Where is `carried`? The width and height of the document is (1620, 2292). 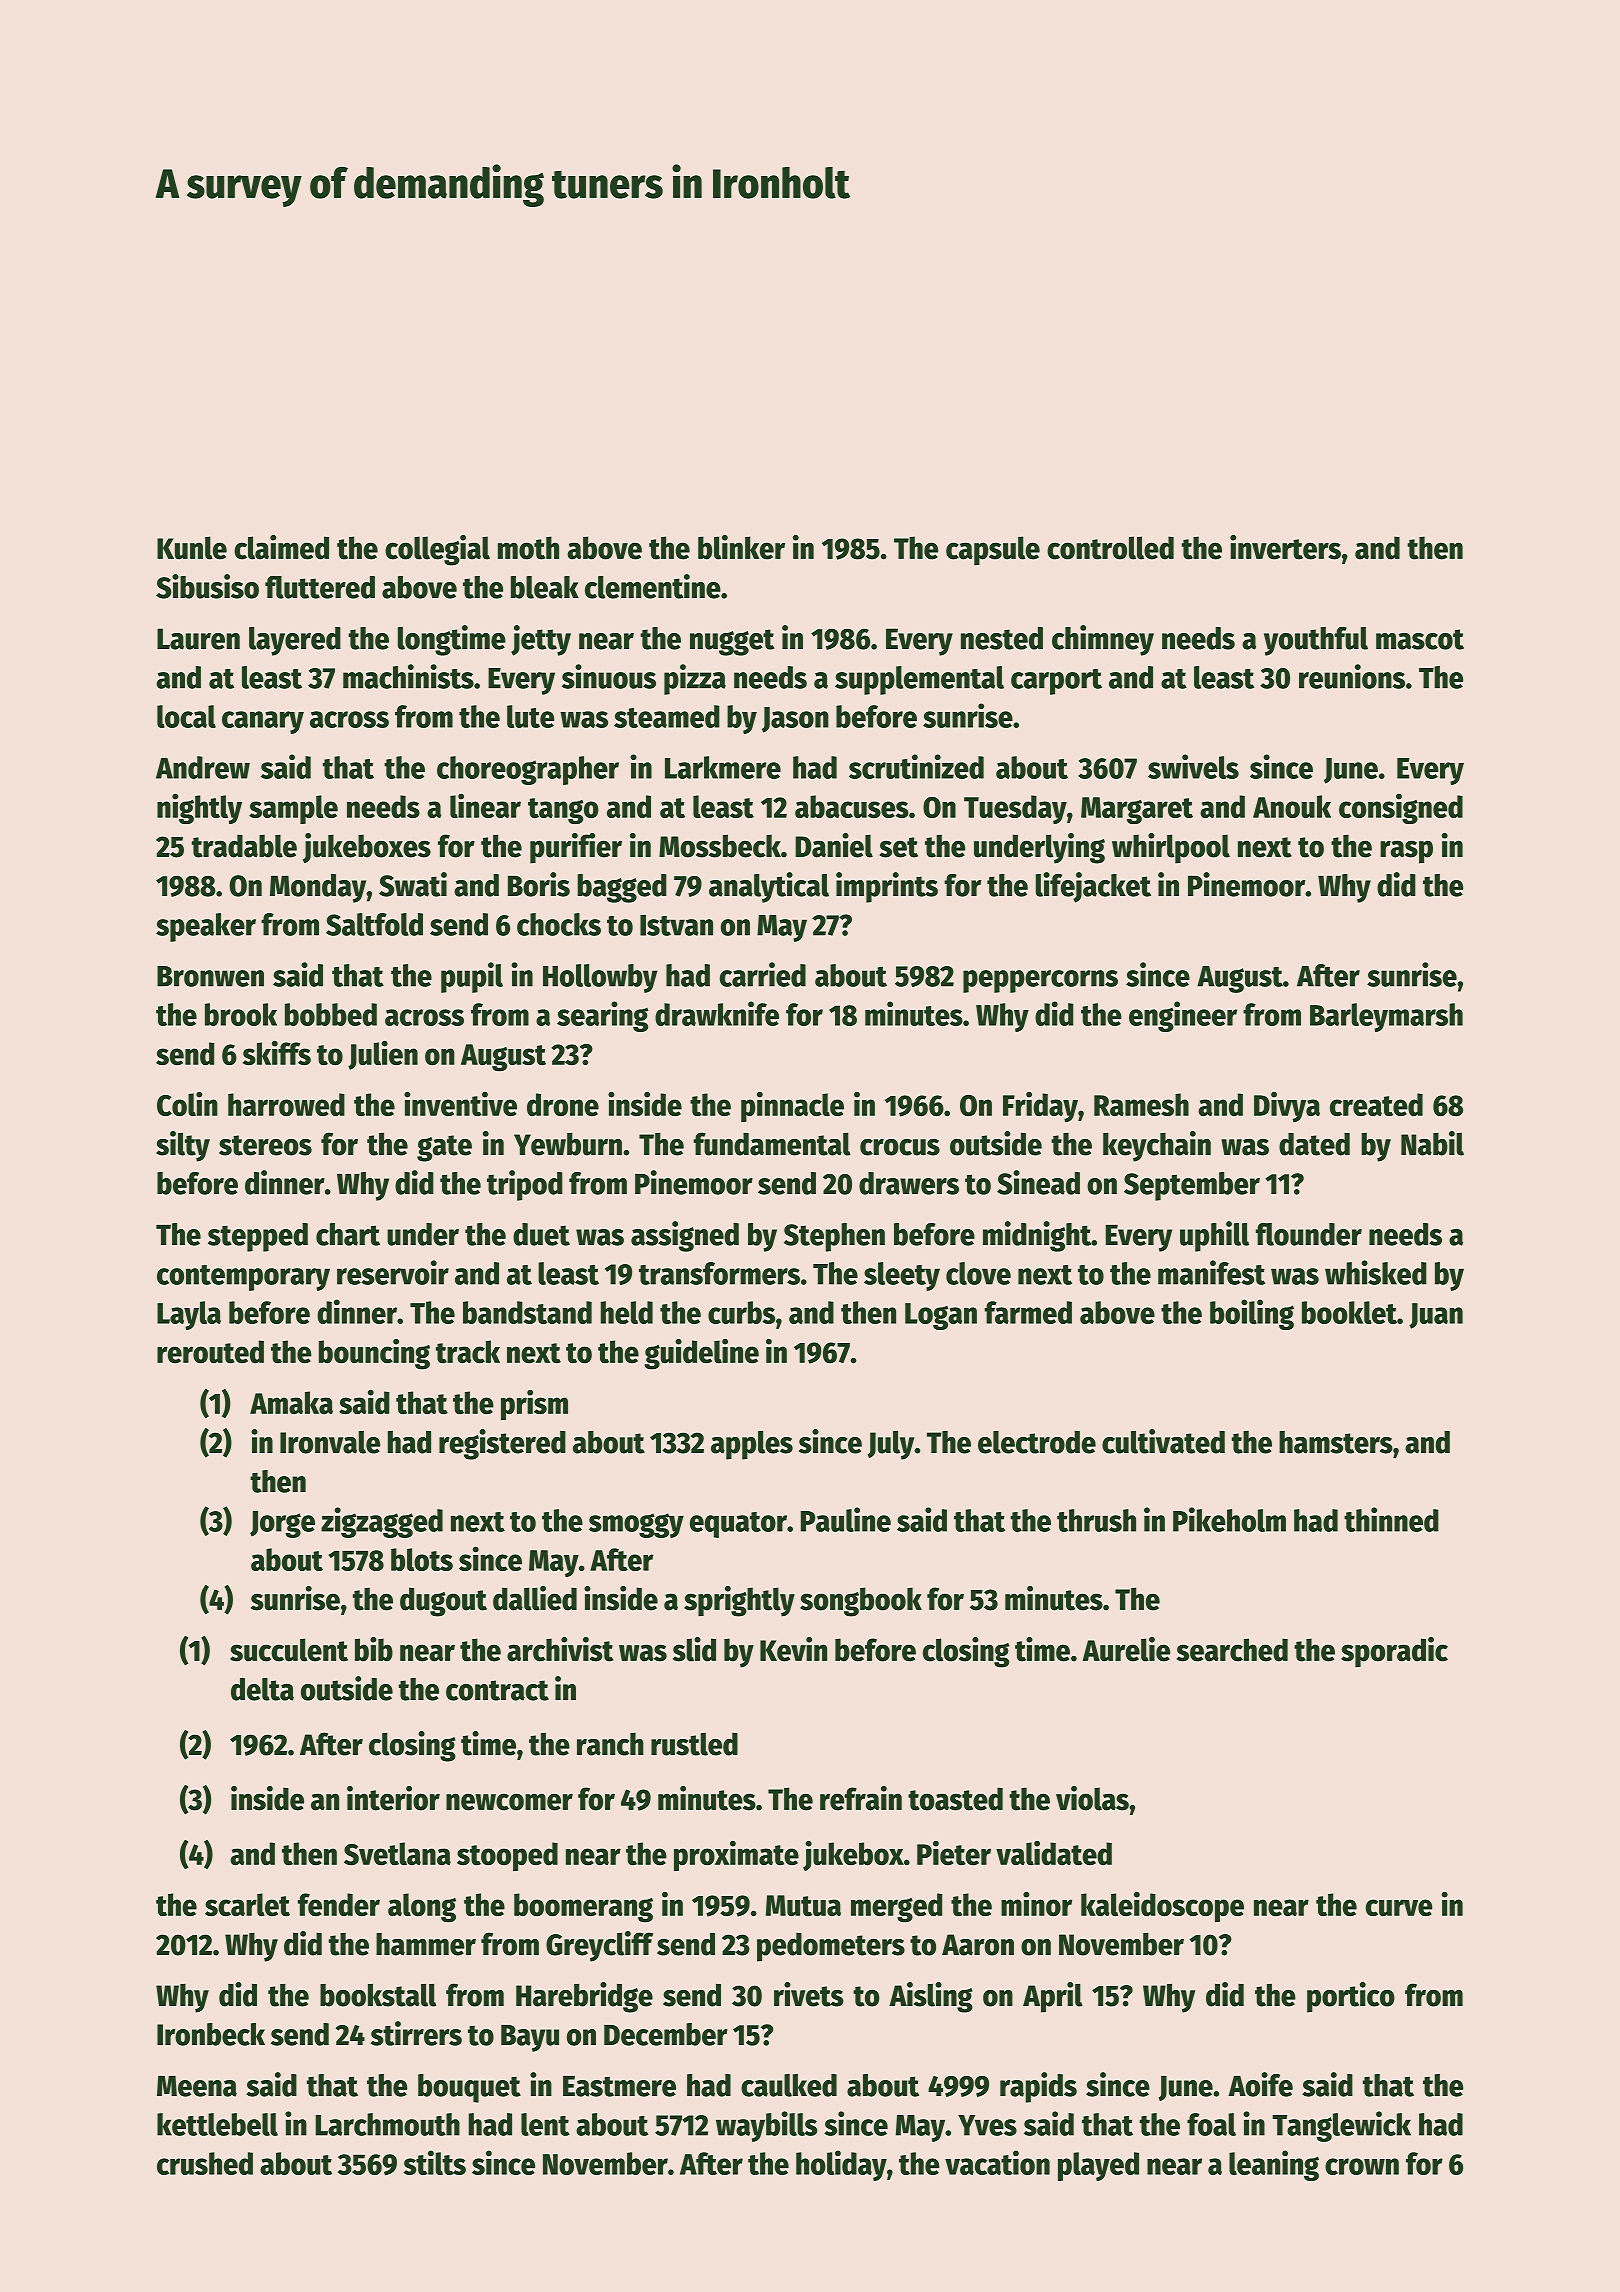 carried is located at coordinates (763, 974).
